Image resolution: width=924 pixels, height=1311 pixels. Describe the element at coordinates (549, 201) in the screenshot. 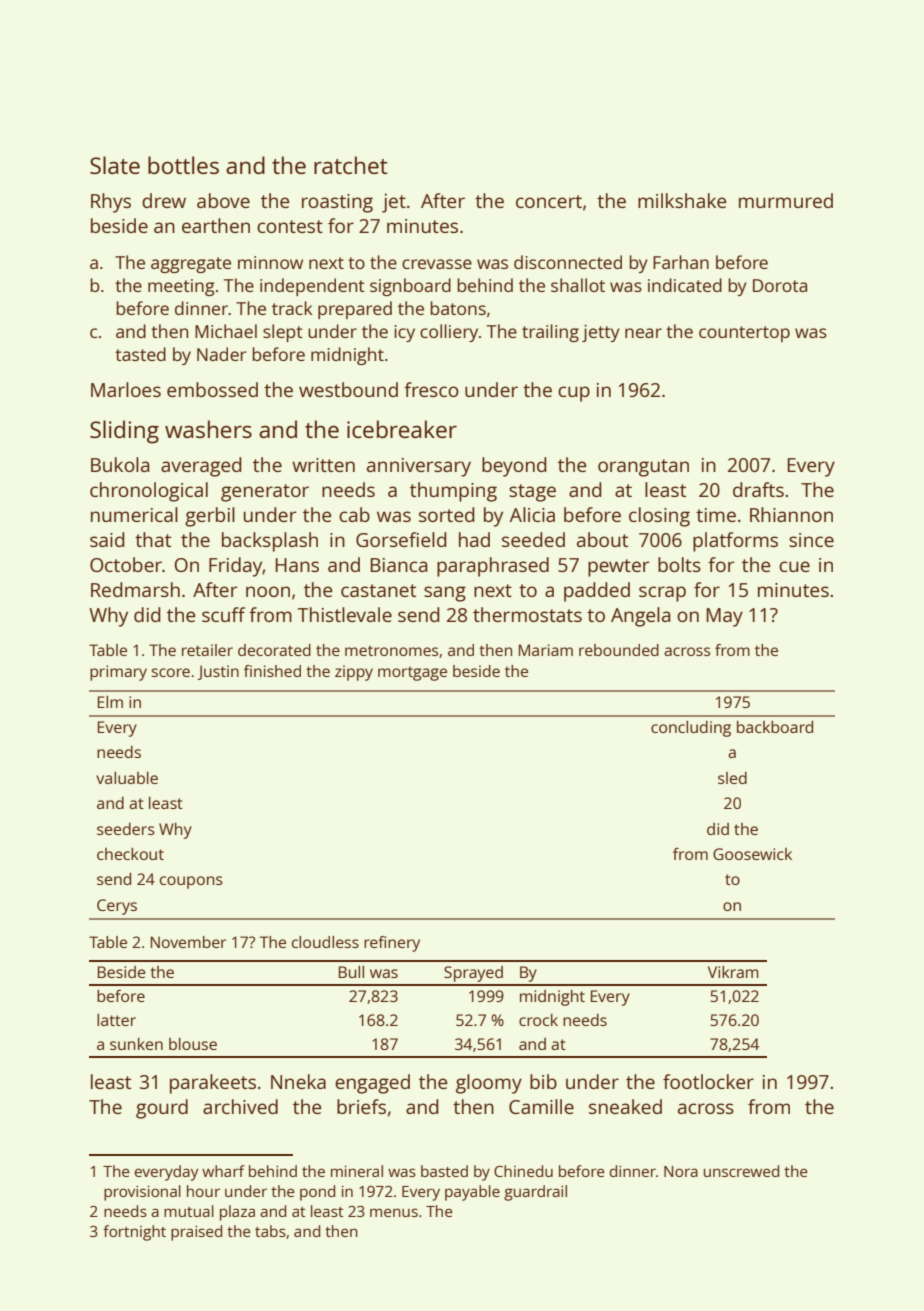

I see `concert` at that location.
